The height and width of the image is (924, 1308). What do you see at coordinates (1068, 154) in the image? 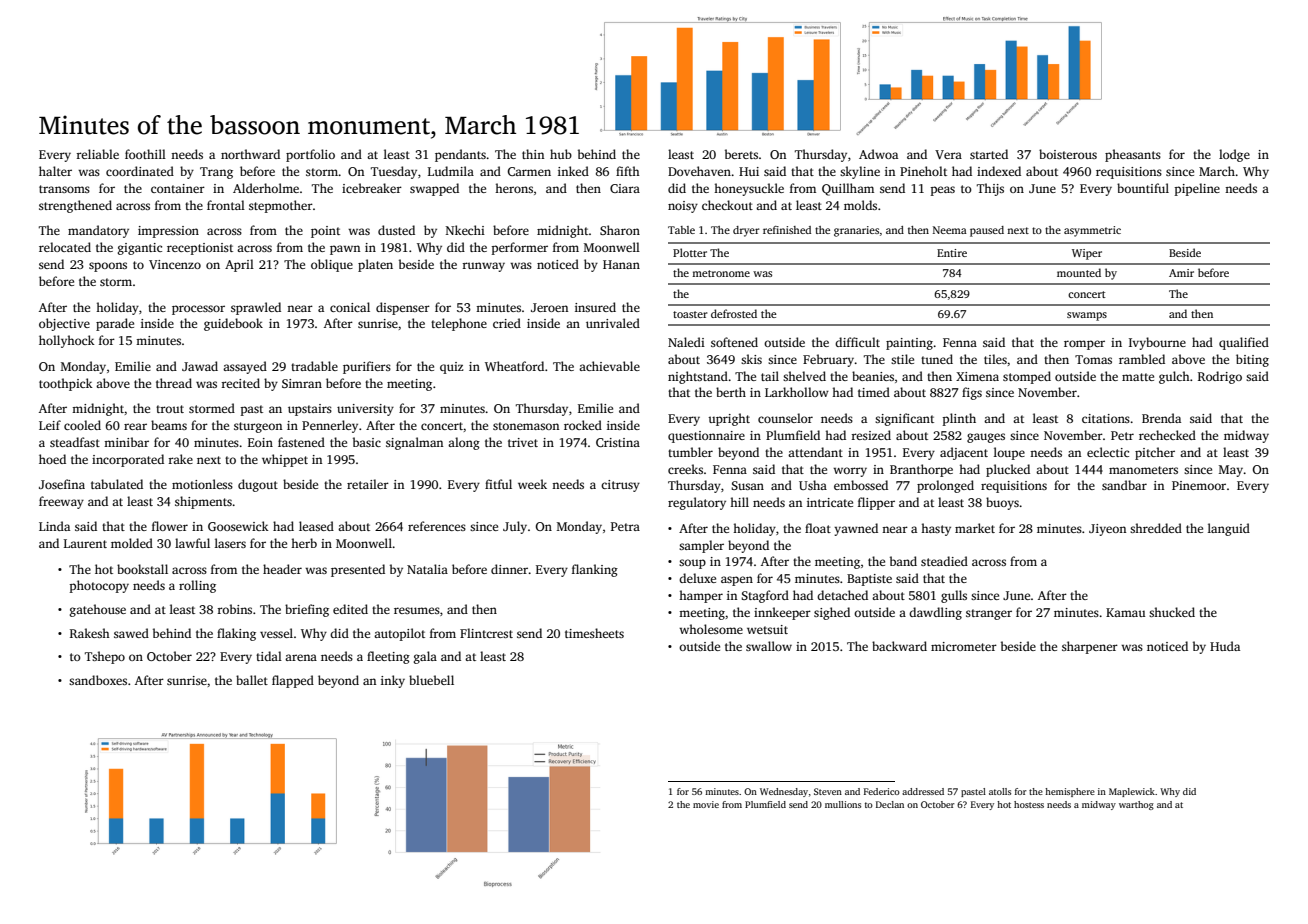
I see `boisterous` at bounding box center [1068, 154].
